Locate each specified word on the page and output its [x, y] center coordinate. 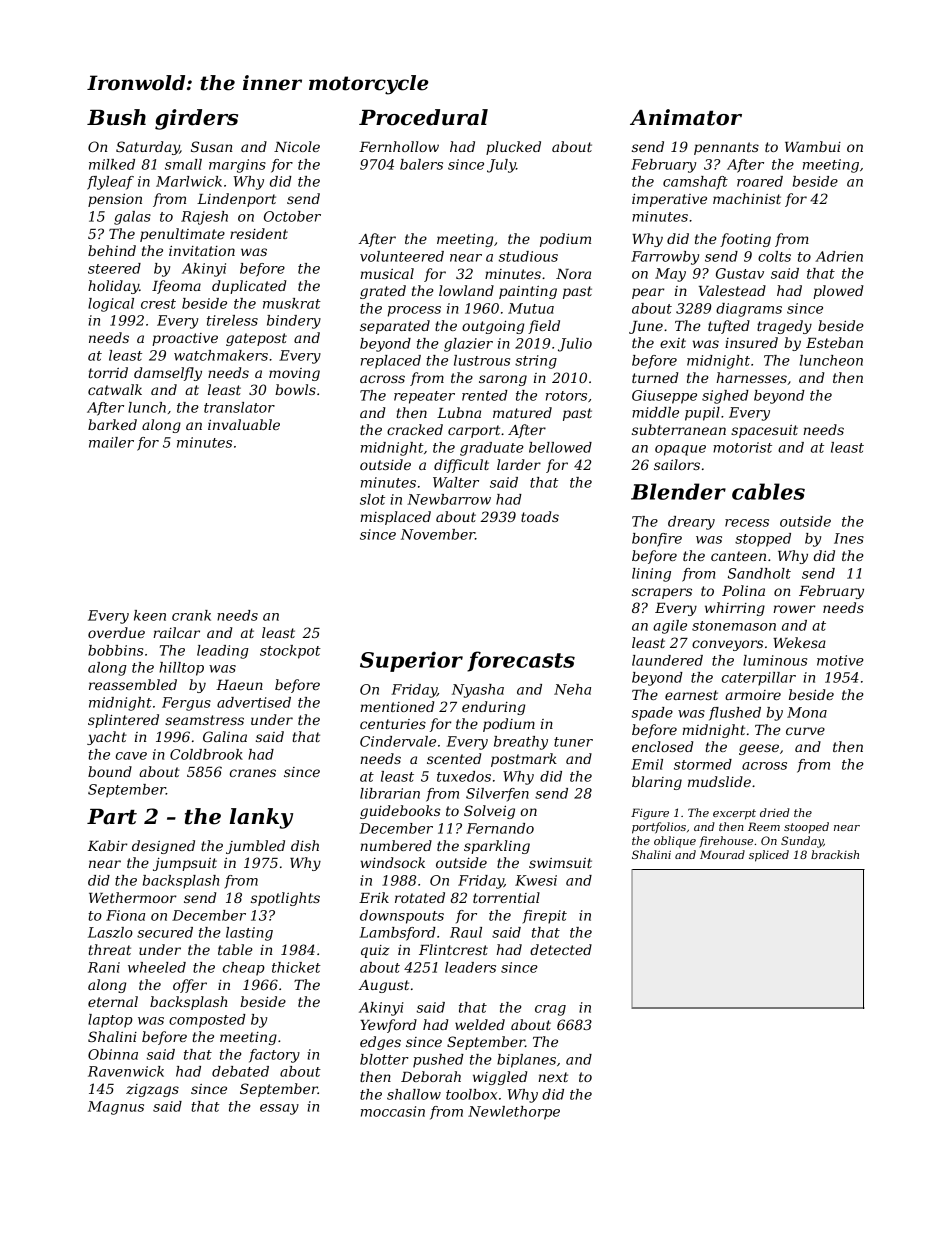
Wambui [813, 146]
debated [240, 1071]
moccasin [393, 1111]
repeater [424, 397]
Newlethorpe [514, 1113]
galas [132, 218]
